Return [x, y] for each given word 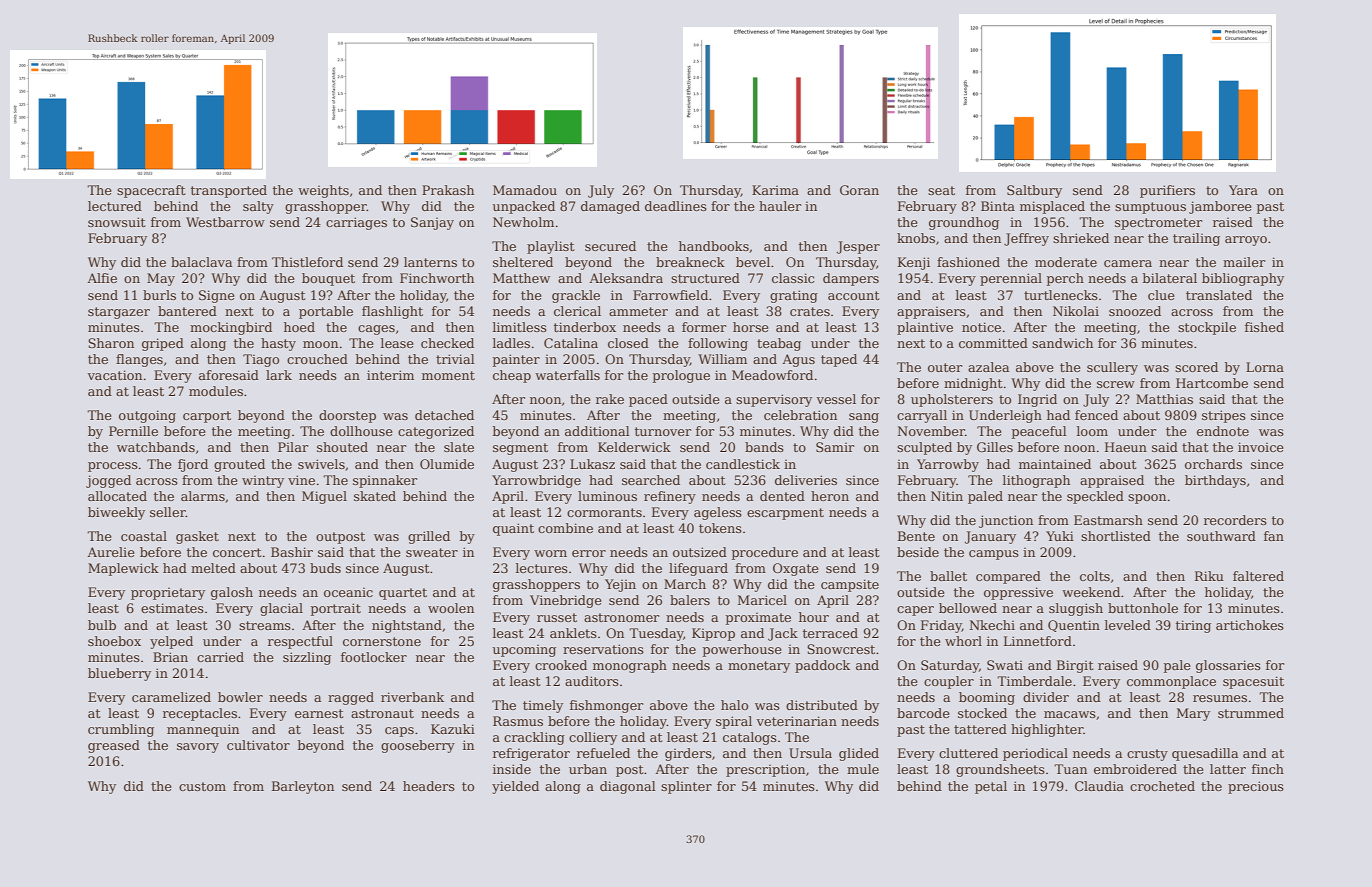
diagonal [628, 787]
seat [941, 190]
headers [429, 786]
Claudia [1099, 786]
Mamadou [525, 190]
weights [323, 191]
